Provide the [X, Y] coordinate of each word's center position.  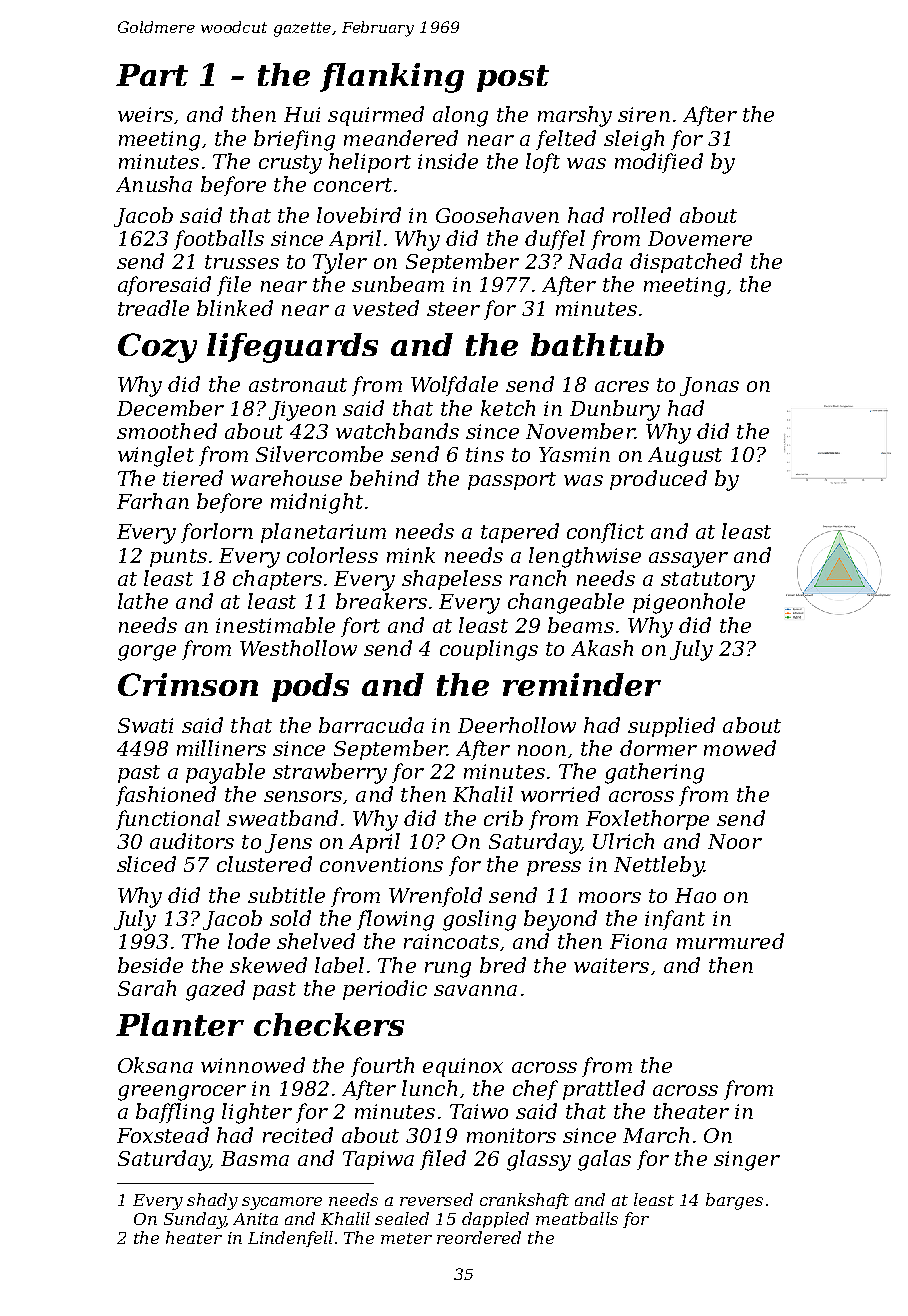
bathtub [597, 344]
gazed [215, 990]
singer [747, 1161]
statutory [708, 581]
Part [152, 75]
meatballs [577, 1218]
